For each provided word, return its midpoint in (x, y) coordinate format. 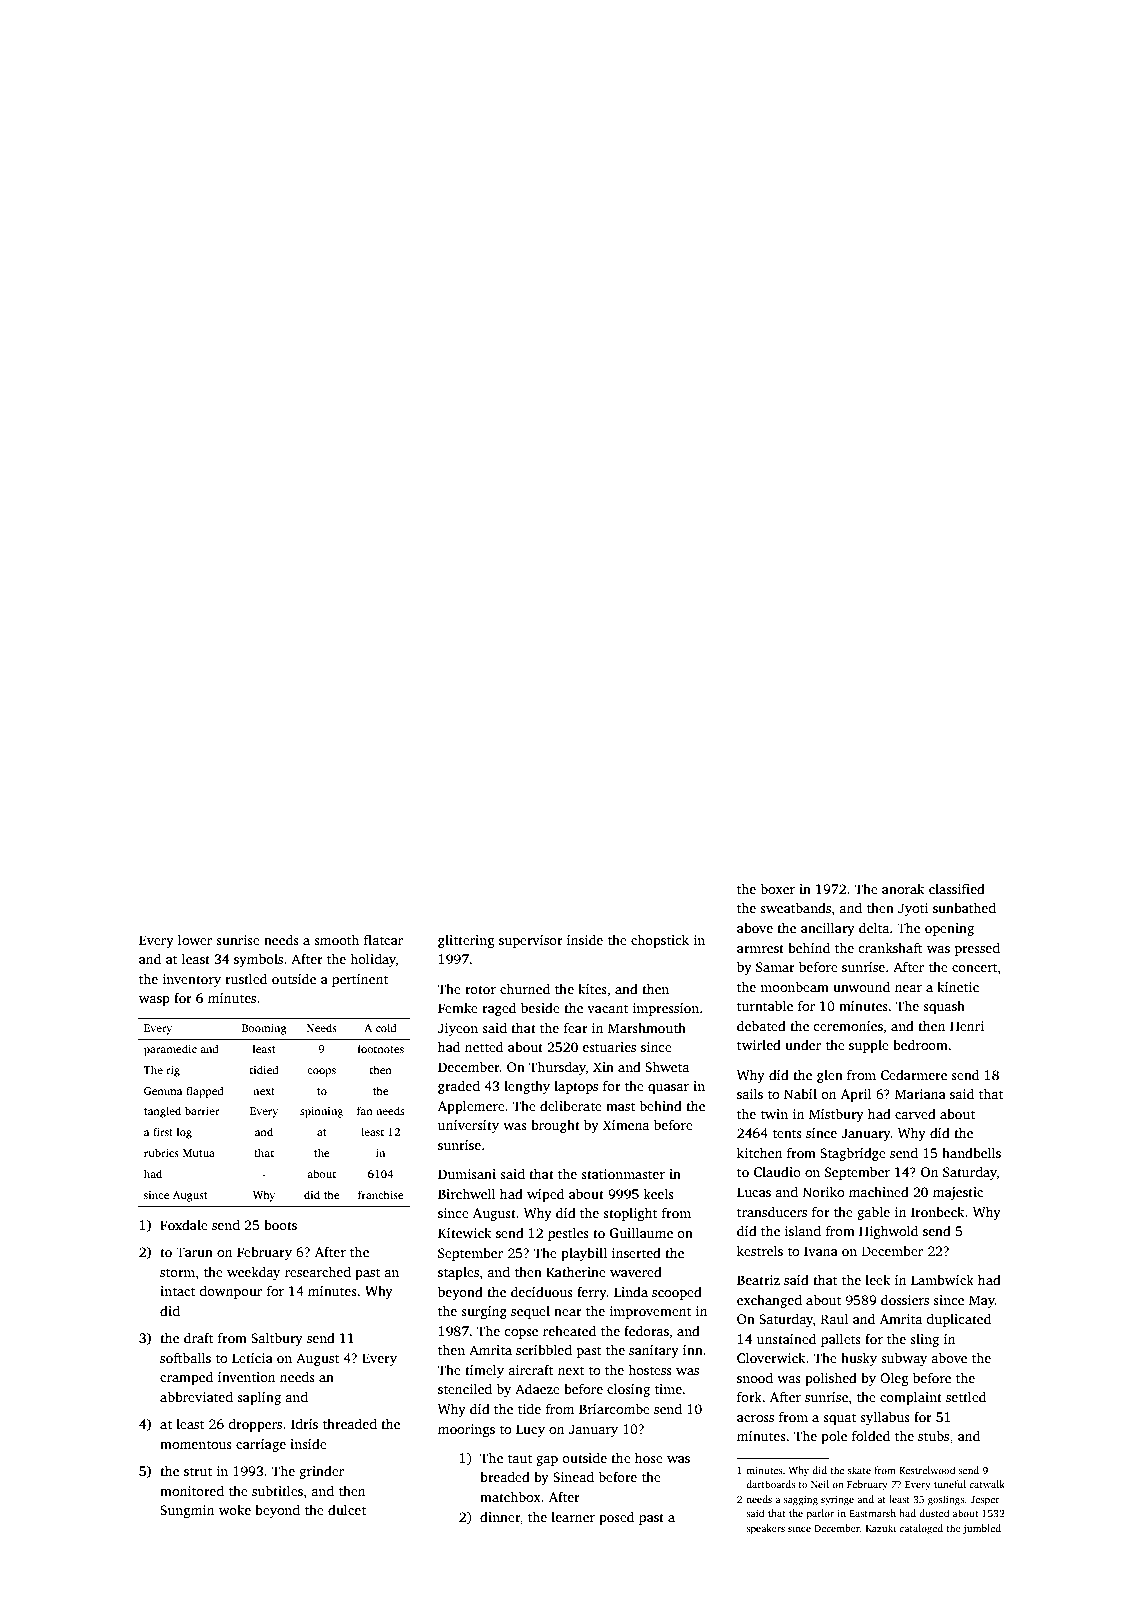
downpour (230, 1292)
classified (957, 888)
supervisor (531, 941)
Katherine (576, 1271)
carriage (261, 1445)
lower (195, 939)
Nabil (800, 1093)
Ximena (626, 1125)
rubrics (161, 1152)
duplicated (958, 1320)
